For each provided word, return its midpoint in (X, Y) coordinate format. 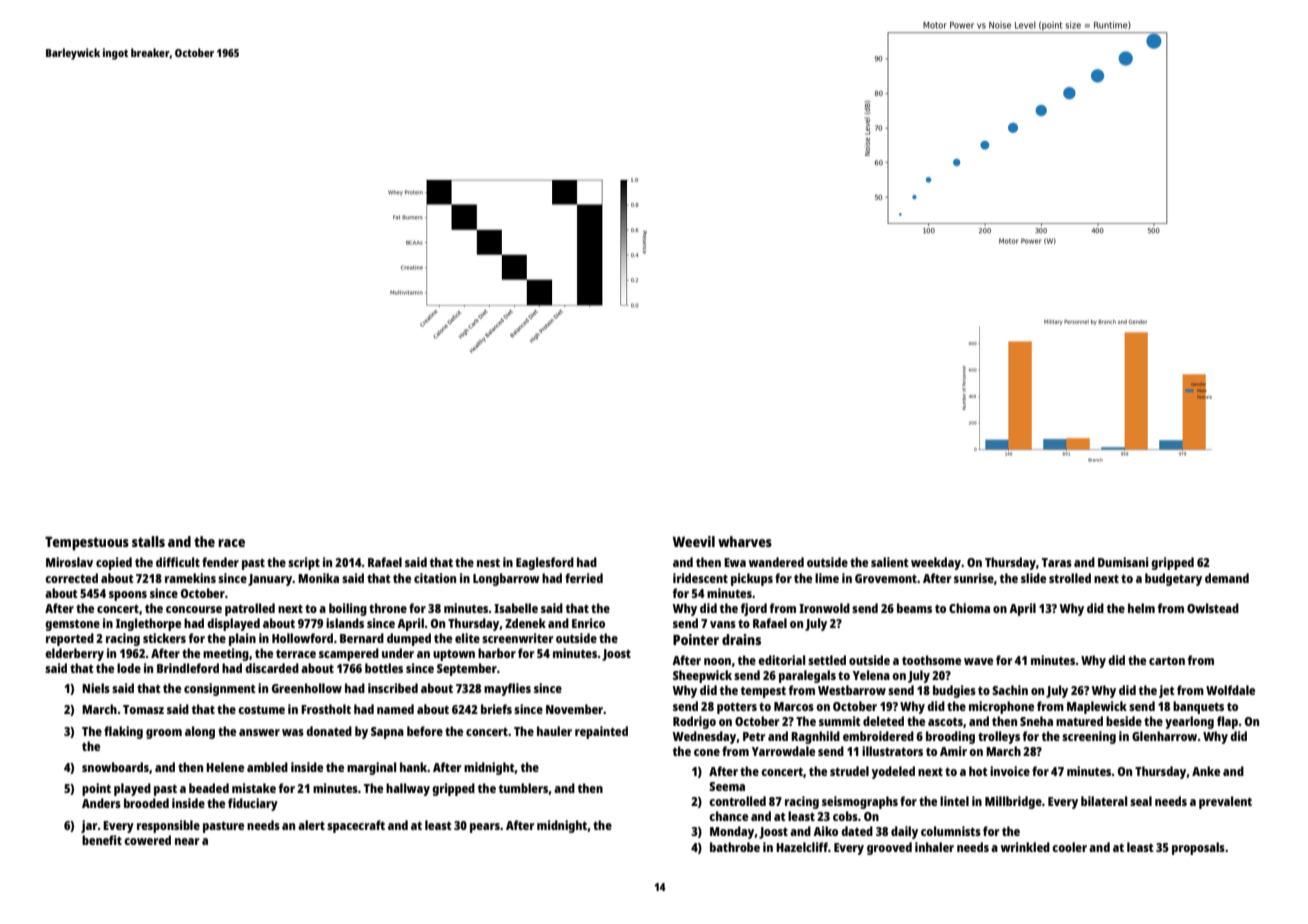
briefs (496, 709)
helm (1141, 608)
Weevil (694, 541)
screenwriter (517, 638)
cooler (1069, 847)
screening (1089, 737)
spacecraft (356, 826)
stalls (148, 541)
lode (129, 668)
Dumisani (1123, 562)
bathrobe (735, 847)
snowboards (115, 767)
